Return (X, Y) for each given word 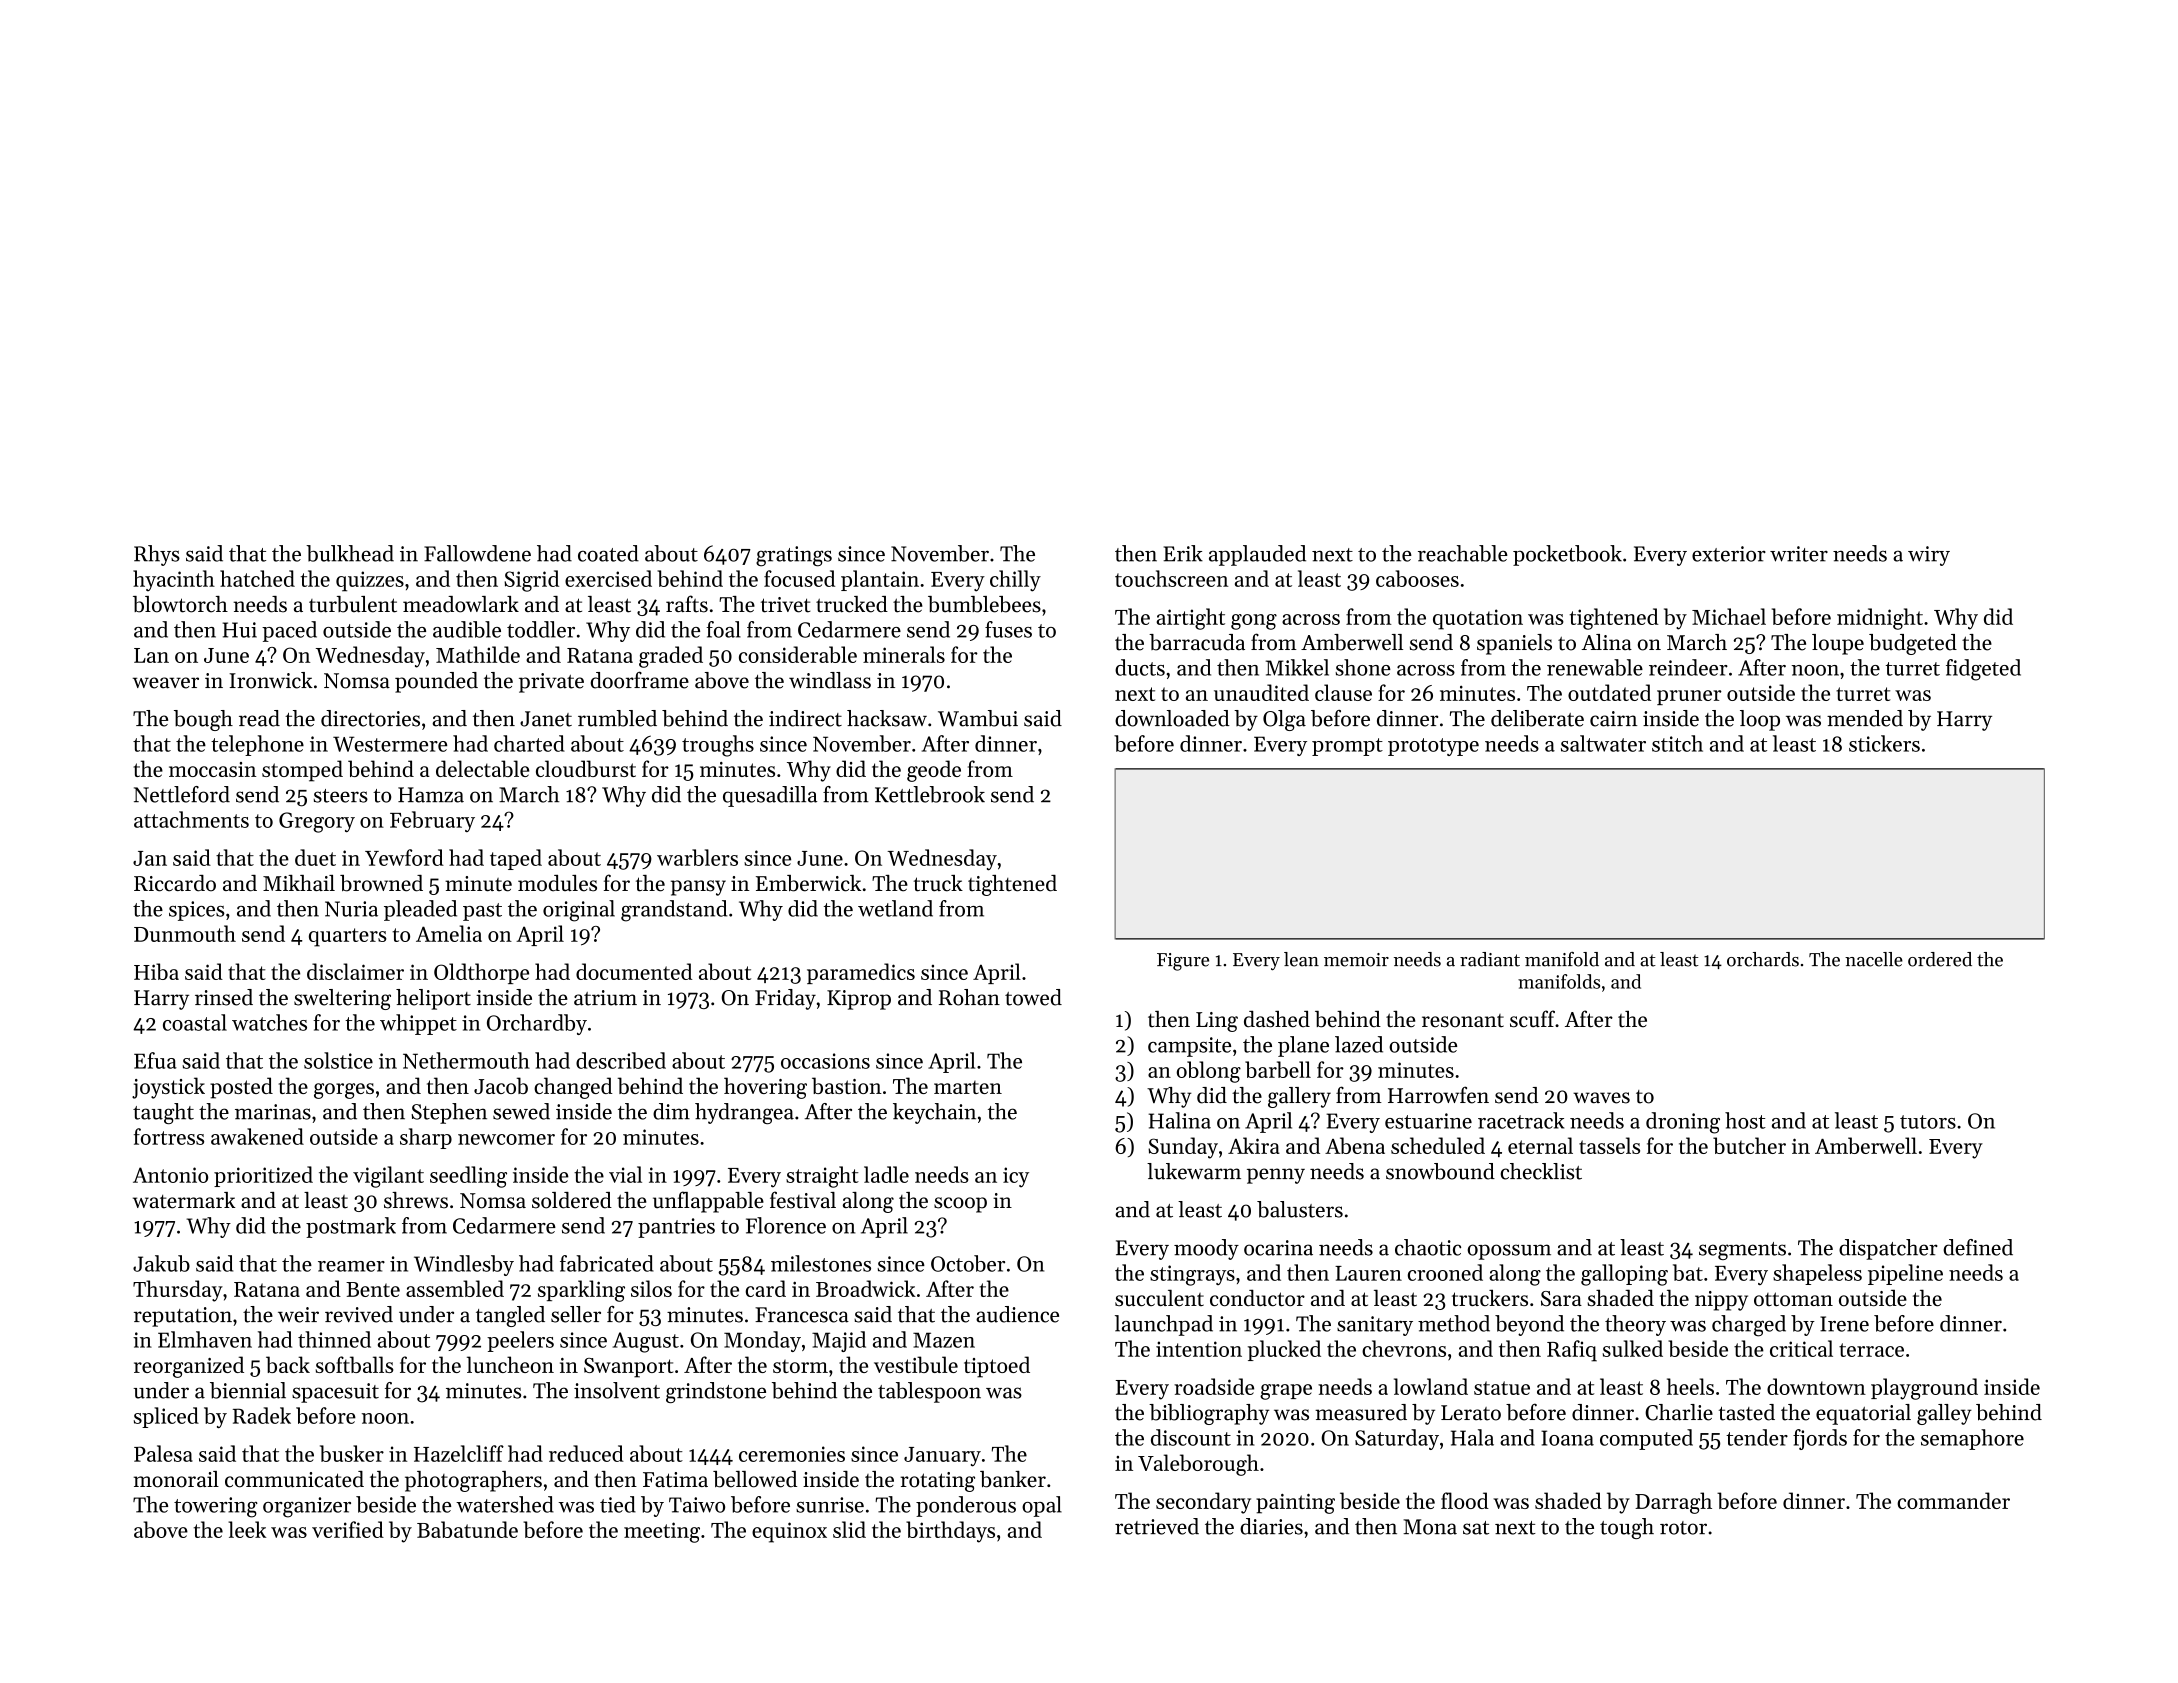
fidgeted (1983, 670)
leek (247, 1529)
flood (1465, 1500)
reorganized (189, 1367)
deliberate (1537, 718)
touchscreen (1171, 578)
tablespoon (929, 1392)
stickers (1884, 743)
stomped (302, 771)
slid (849, 1529)
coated (608, 553)
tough (1627, 1528)
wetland (895, 908)
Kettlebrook (930, 794)
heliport (433, 999)
